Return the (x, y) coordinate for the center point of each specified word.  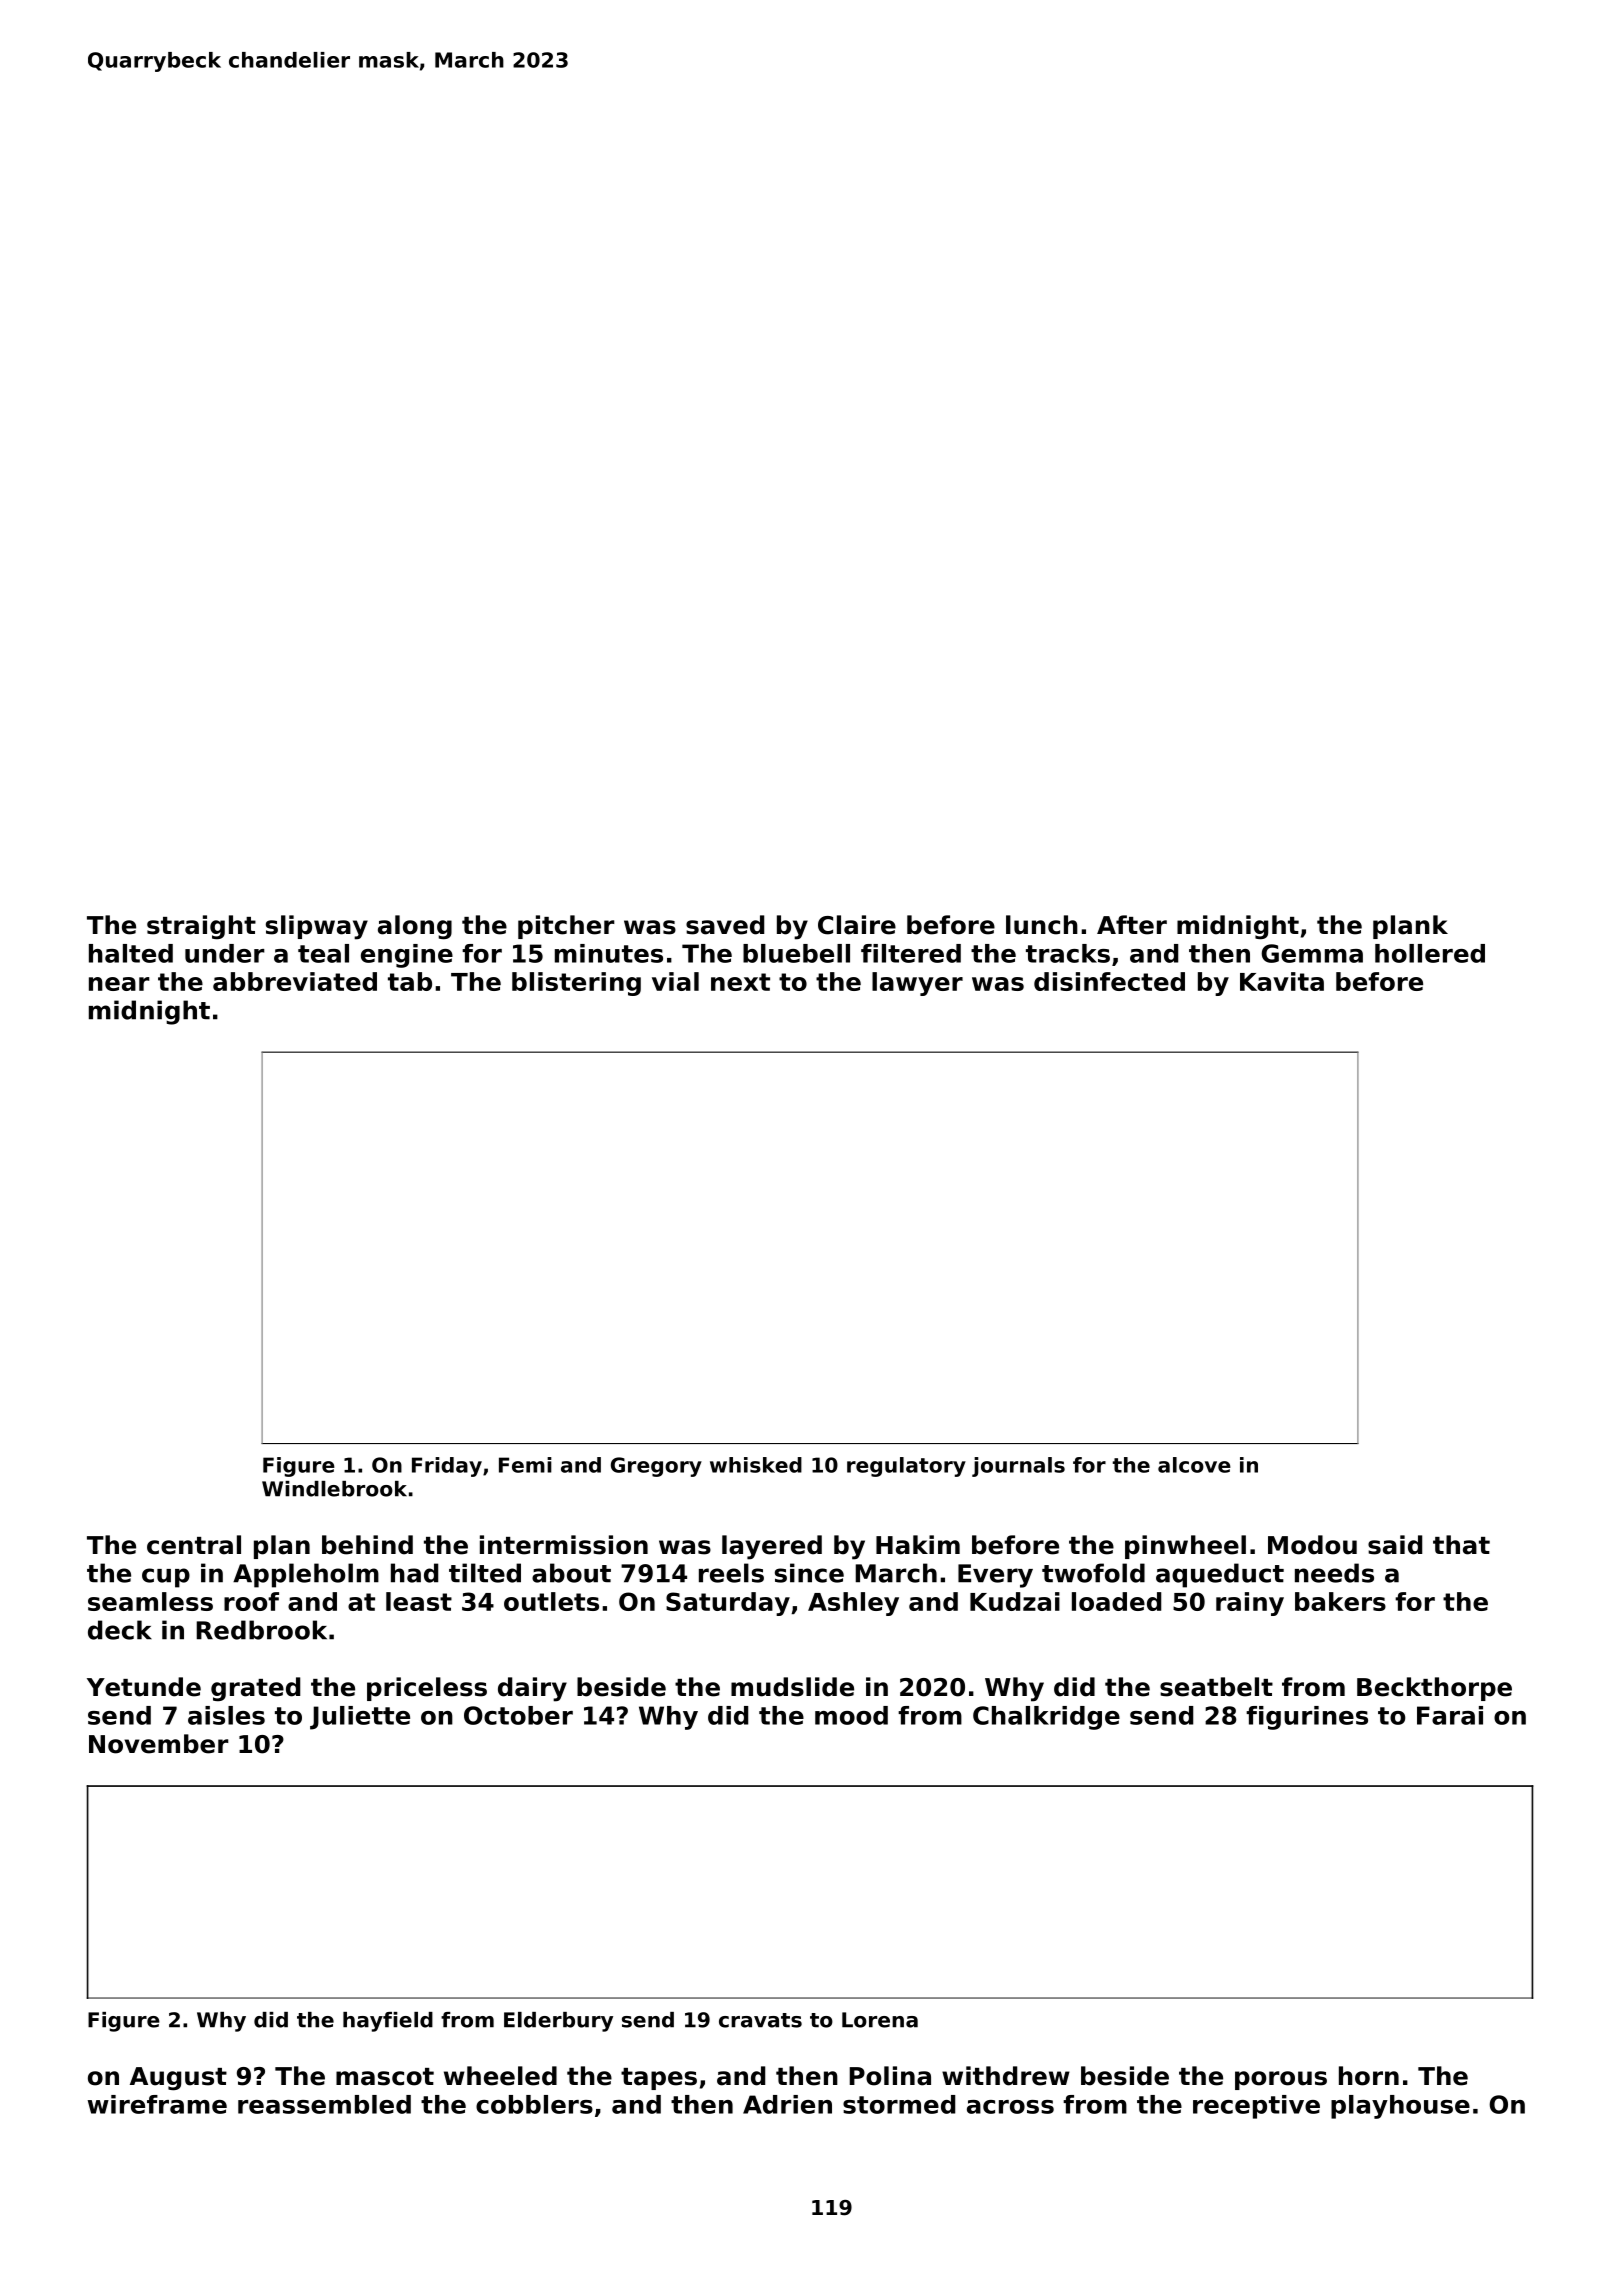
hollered (1430, 953)
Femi (525, 1465)
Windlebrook (334, 1489)
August (178, 2079)
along (415, 927)
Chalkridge (1046, 1718)
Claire (857, 925)
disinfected (1109, 981)
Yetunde (144, 1687)
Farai (1450, 1715)
